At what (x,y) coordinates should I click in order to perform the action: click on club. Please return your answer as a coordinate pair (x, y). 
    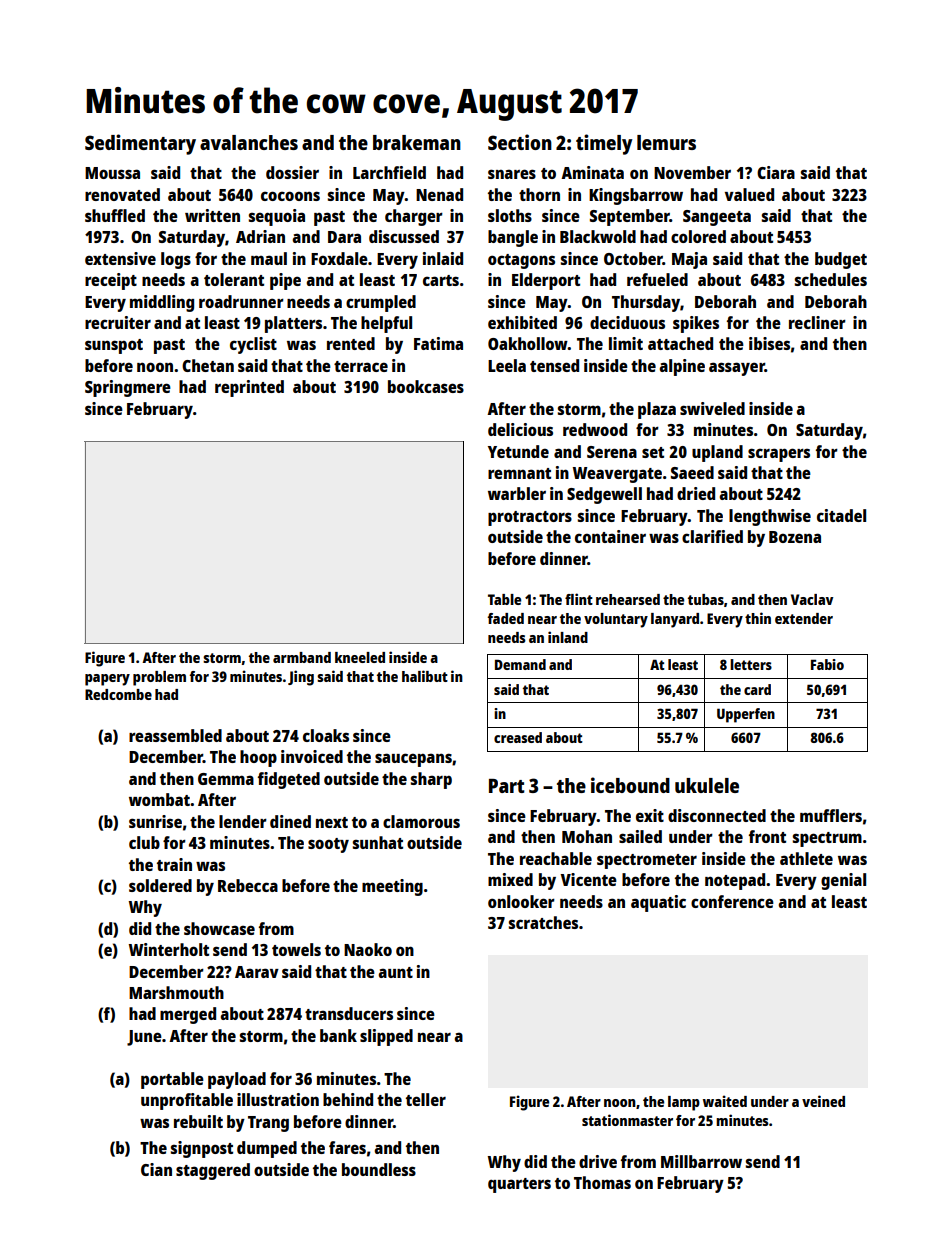
    Looking at the image, I should click on (144, 842).
